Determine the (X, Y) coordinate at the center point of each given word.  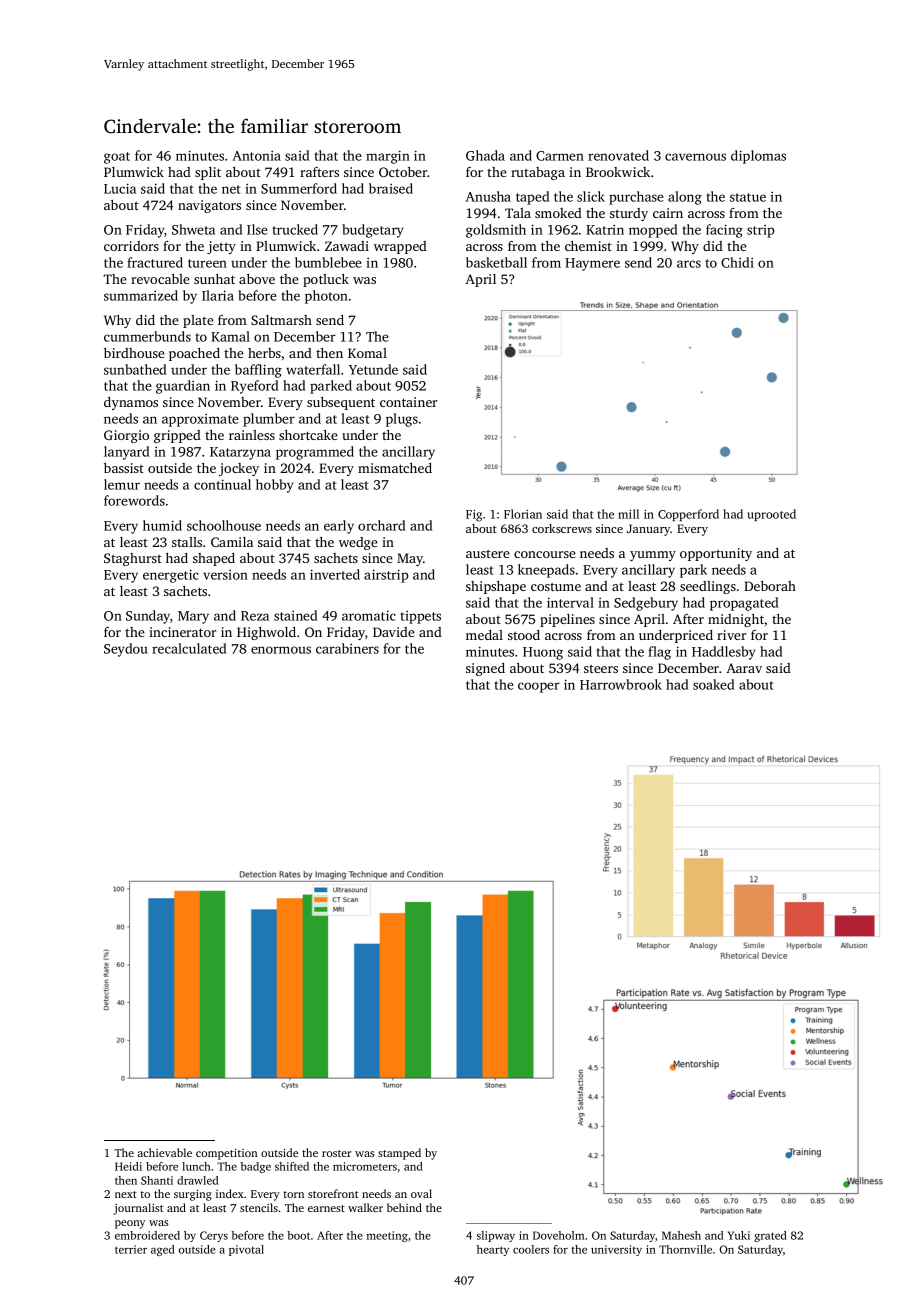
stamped (399, 1154)
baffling (258, 371)
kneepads (546, 571)
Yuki (739, 1235)
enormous (281, 650)
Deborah (770, 586)
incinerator (182, 632)
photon (326, 297)
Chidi (737, 262)
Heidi (128, 1166)
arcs (689, 264)
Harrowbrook (621, 684)
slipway (496, 1236)
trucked (295, 229)
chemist (588, 246)
